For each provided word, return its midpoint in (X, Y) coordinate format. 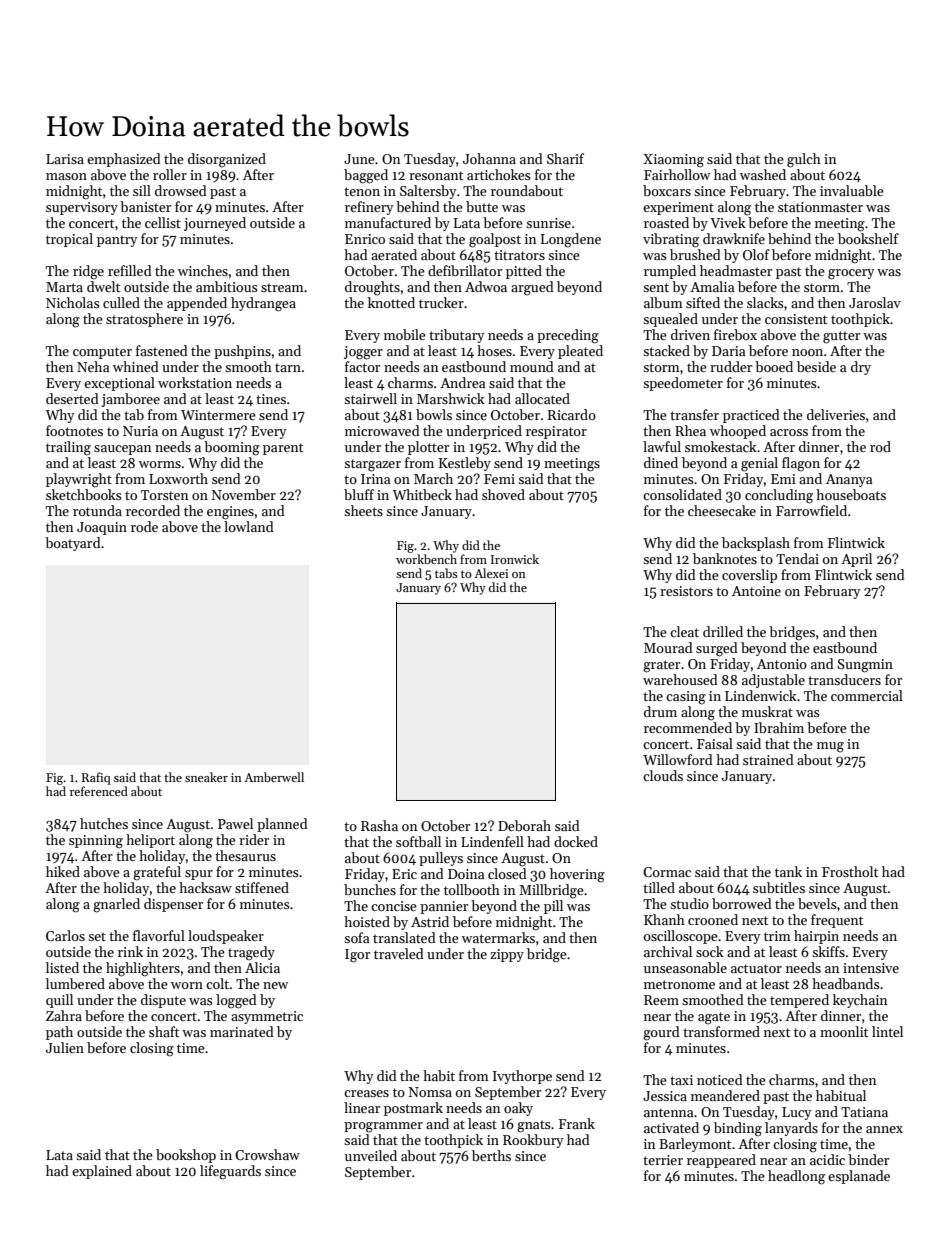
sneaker (206, 777)
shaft (164, 1031)
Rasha (379, 825)
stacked (666, 350)
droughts (372, 288)
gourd (661, 1033)
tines (271, 399)
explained (102, 1172)
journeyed (215, 224)
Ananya (849, 480)
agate (714, 1018)
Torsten (164, 495)
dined (661, 462)
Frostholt (850, 871)
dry (861, 368)
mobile (405, 334)
